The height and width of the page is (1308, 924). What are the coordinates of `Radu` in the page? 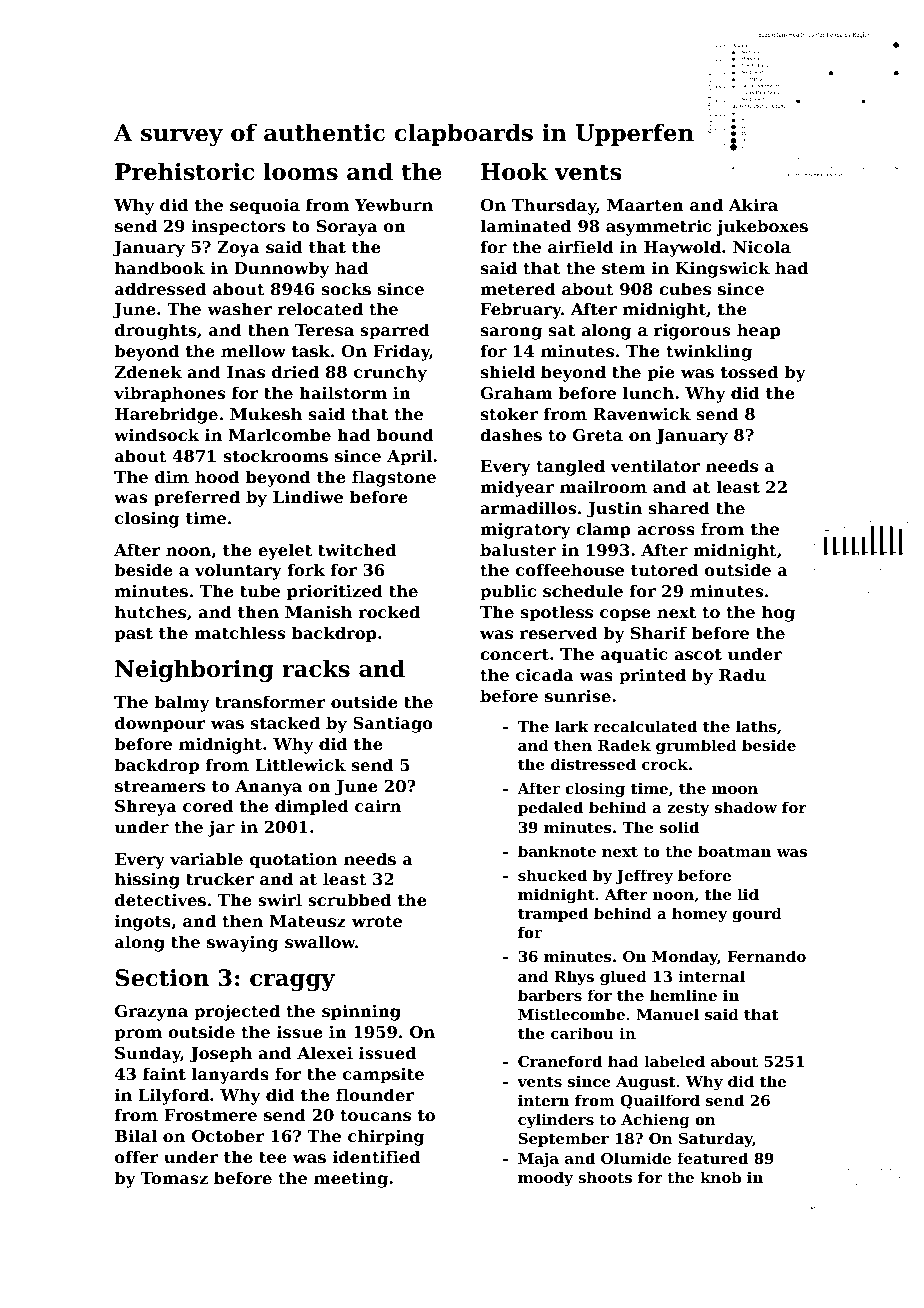 It's located at (742, 674).
